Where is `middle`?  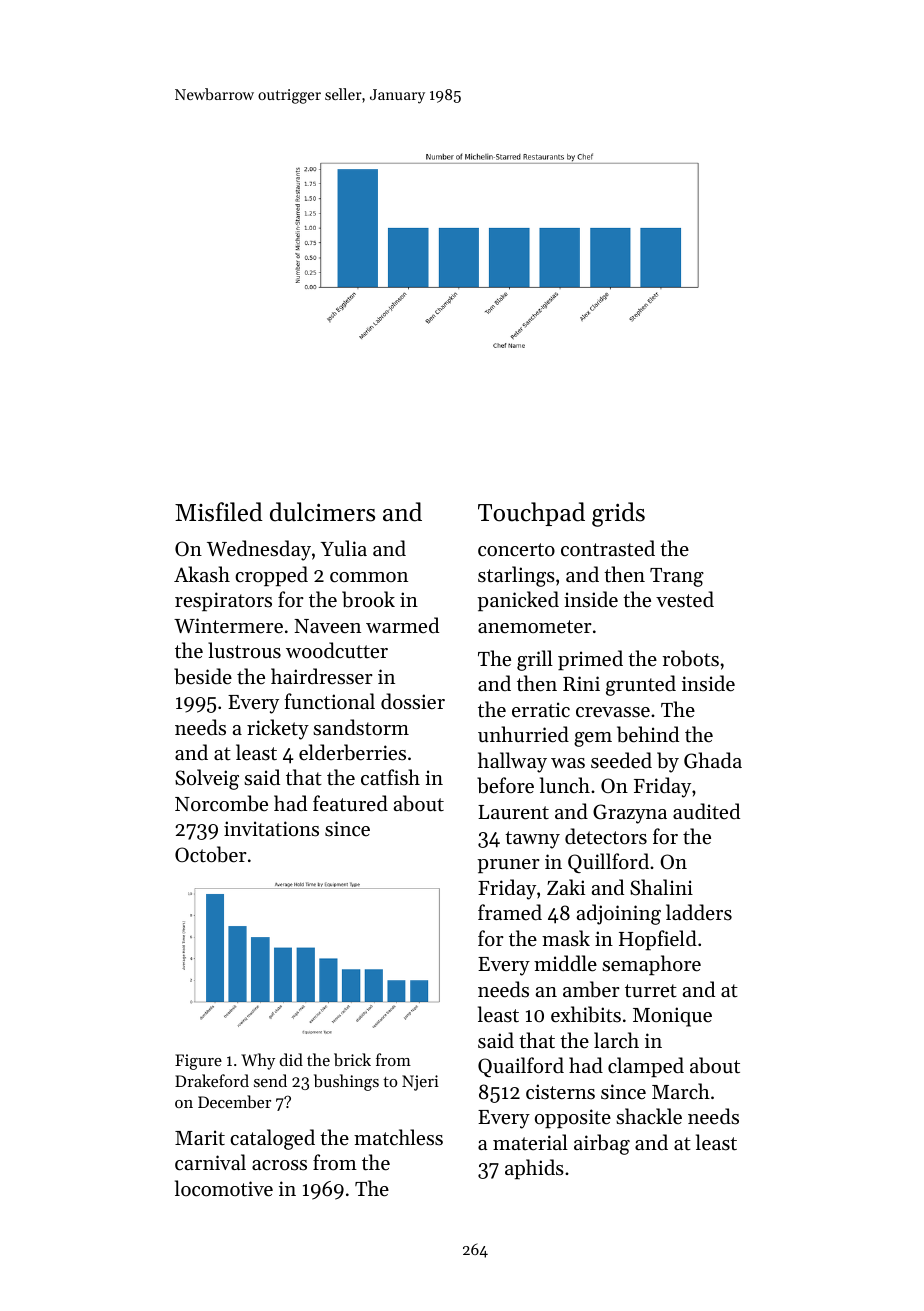
middle is located at coordinates (565, 963).
